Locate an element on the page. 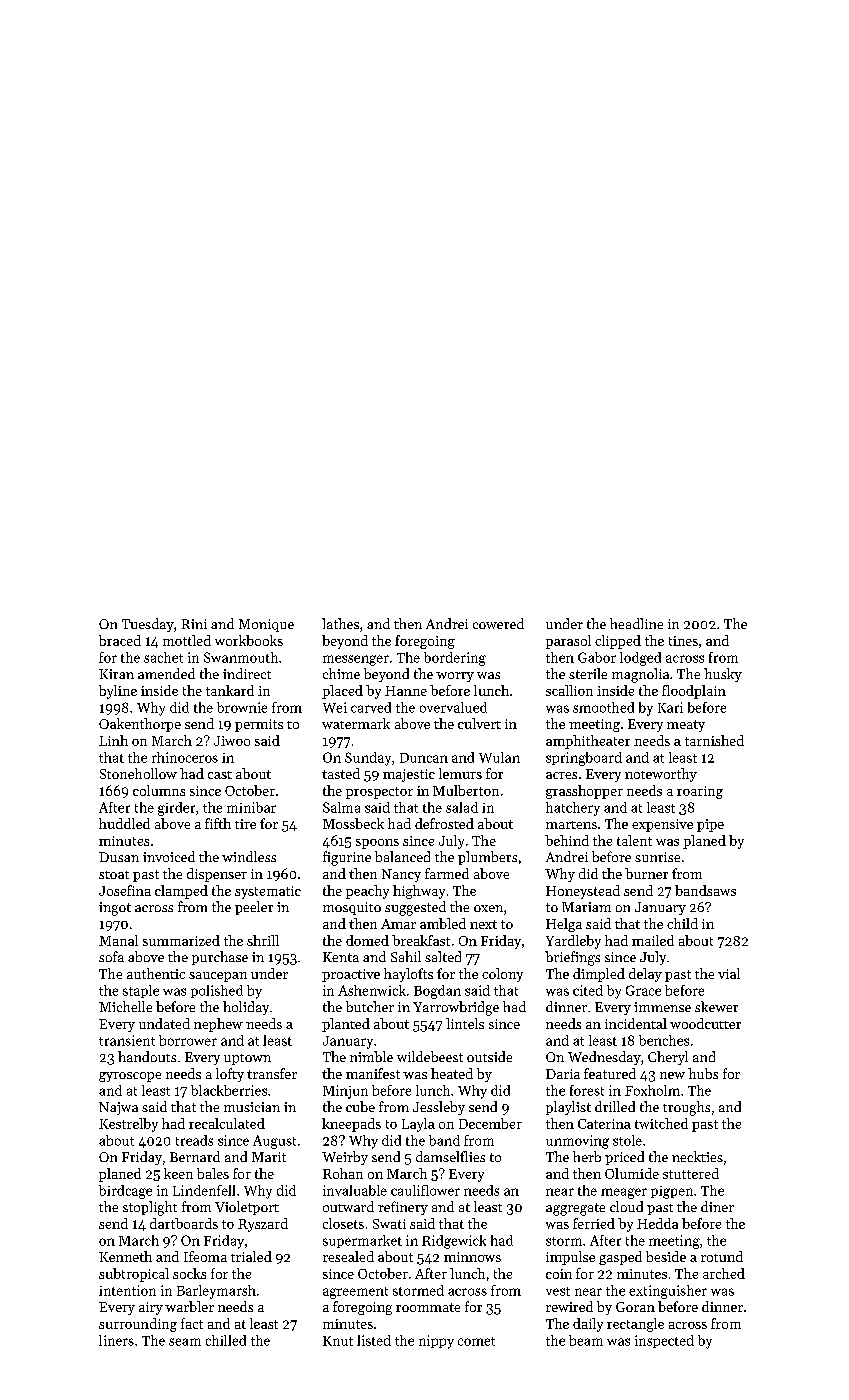  troughs is located at coordinates (686, 1108).
